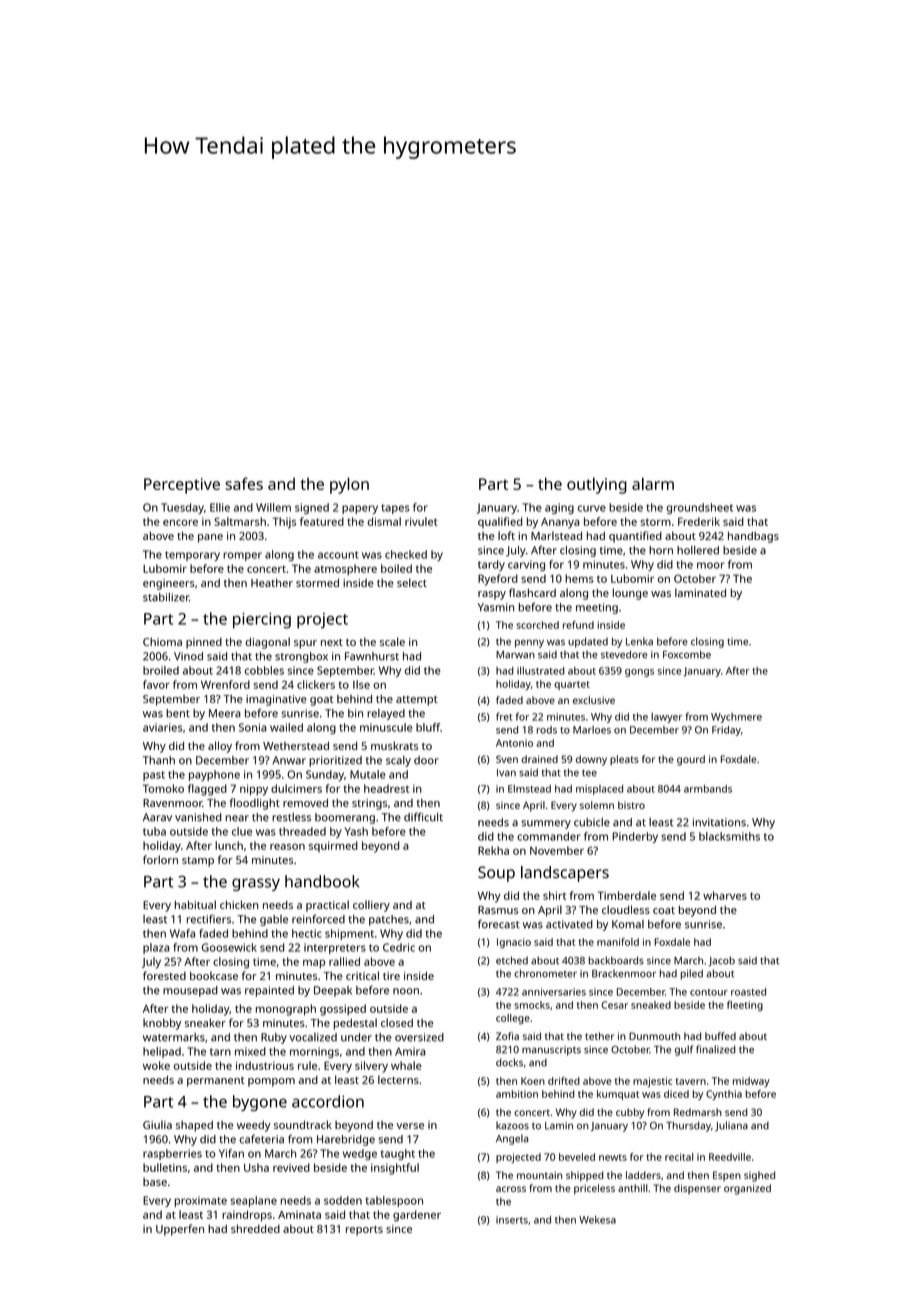  I want to click on encore, so click(180, 523).
